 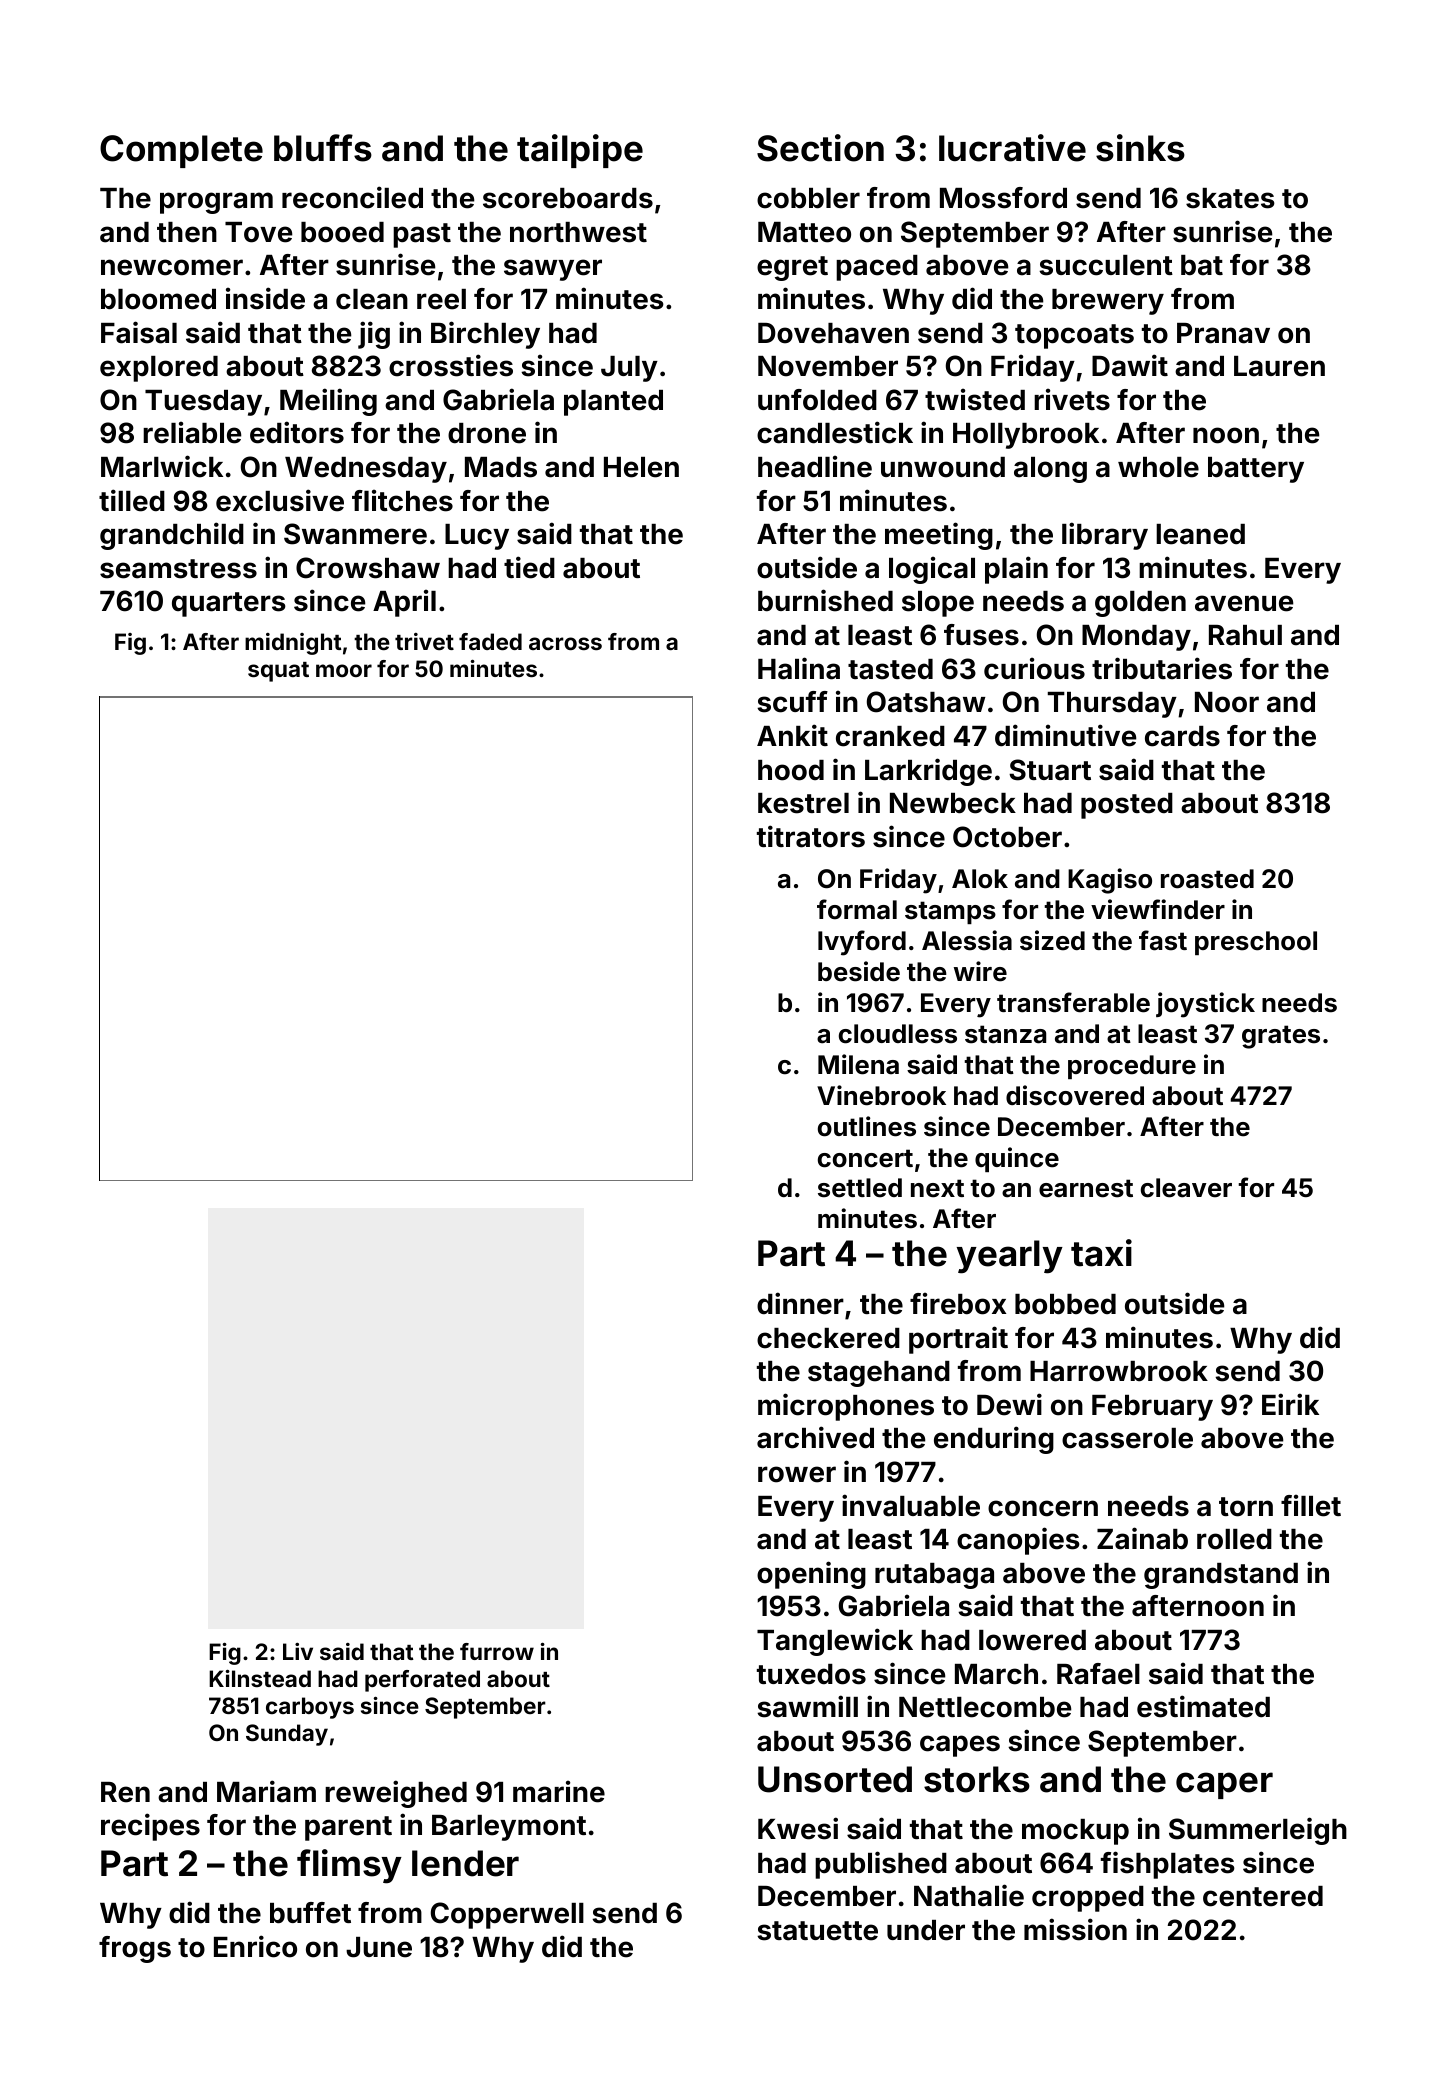 I want to click on Milena, so click(x=858, y=1064).
